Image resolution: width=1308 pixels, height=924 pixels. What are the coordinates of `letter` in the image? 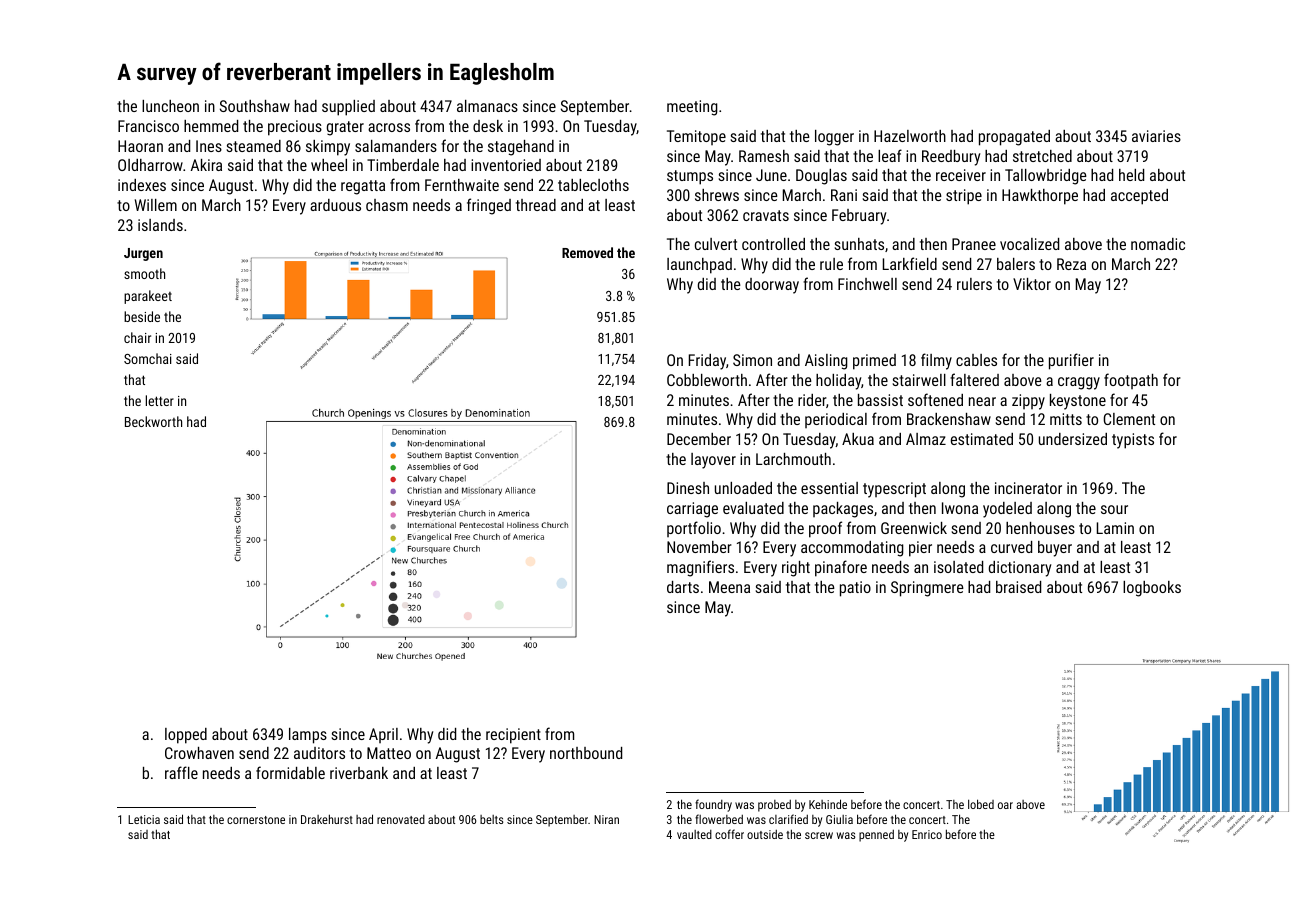 It's located at (160, 400).
